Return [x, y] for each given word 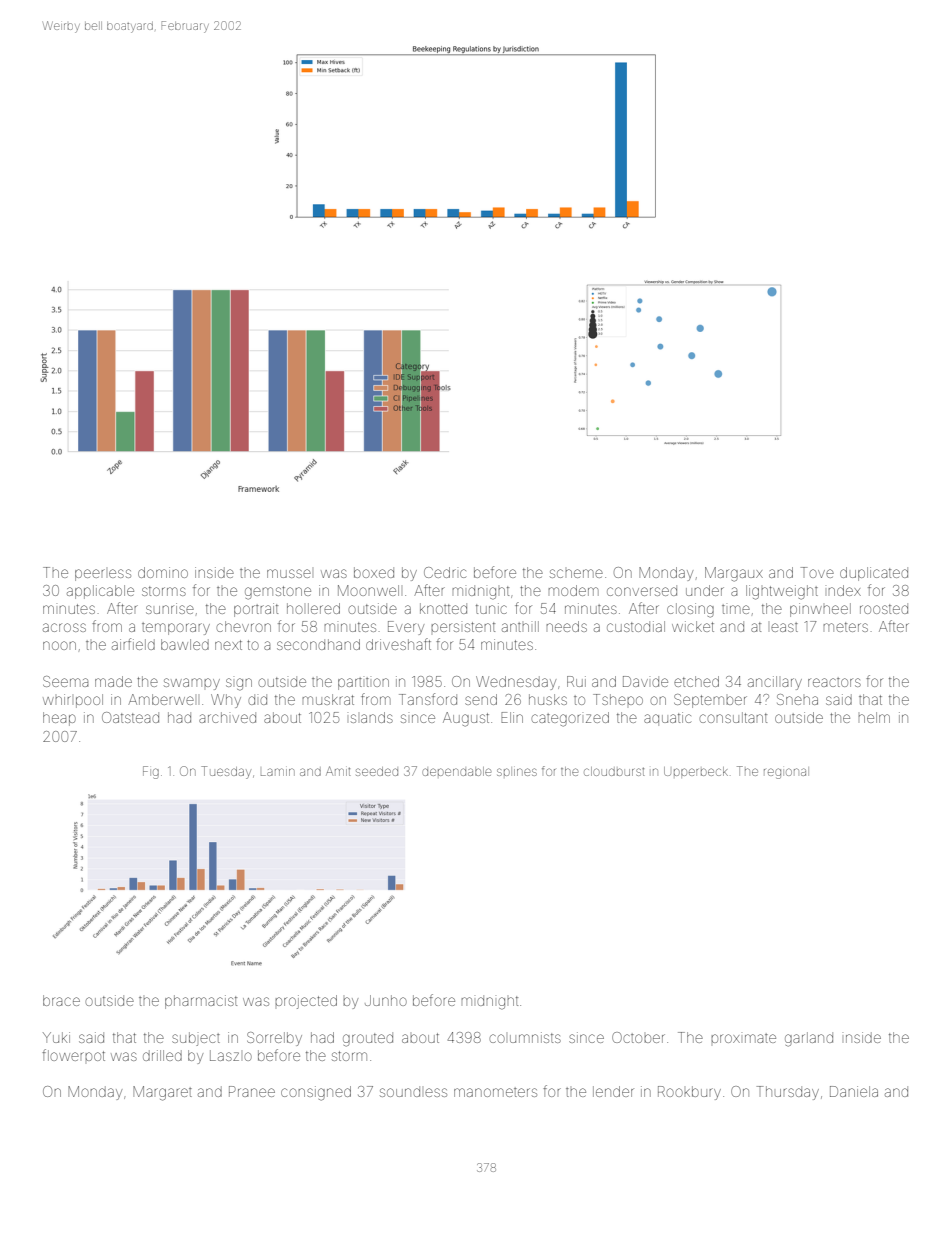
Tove [817, 572]
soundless [413, 1091]
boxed [374, 572]
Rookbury [689, 1093]
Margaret [162, 1093]
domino [163, 572]
